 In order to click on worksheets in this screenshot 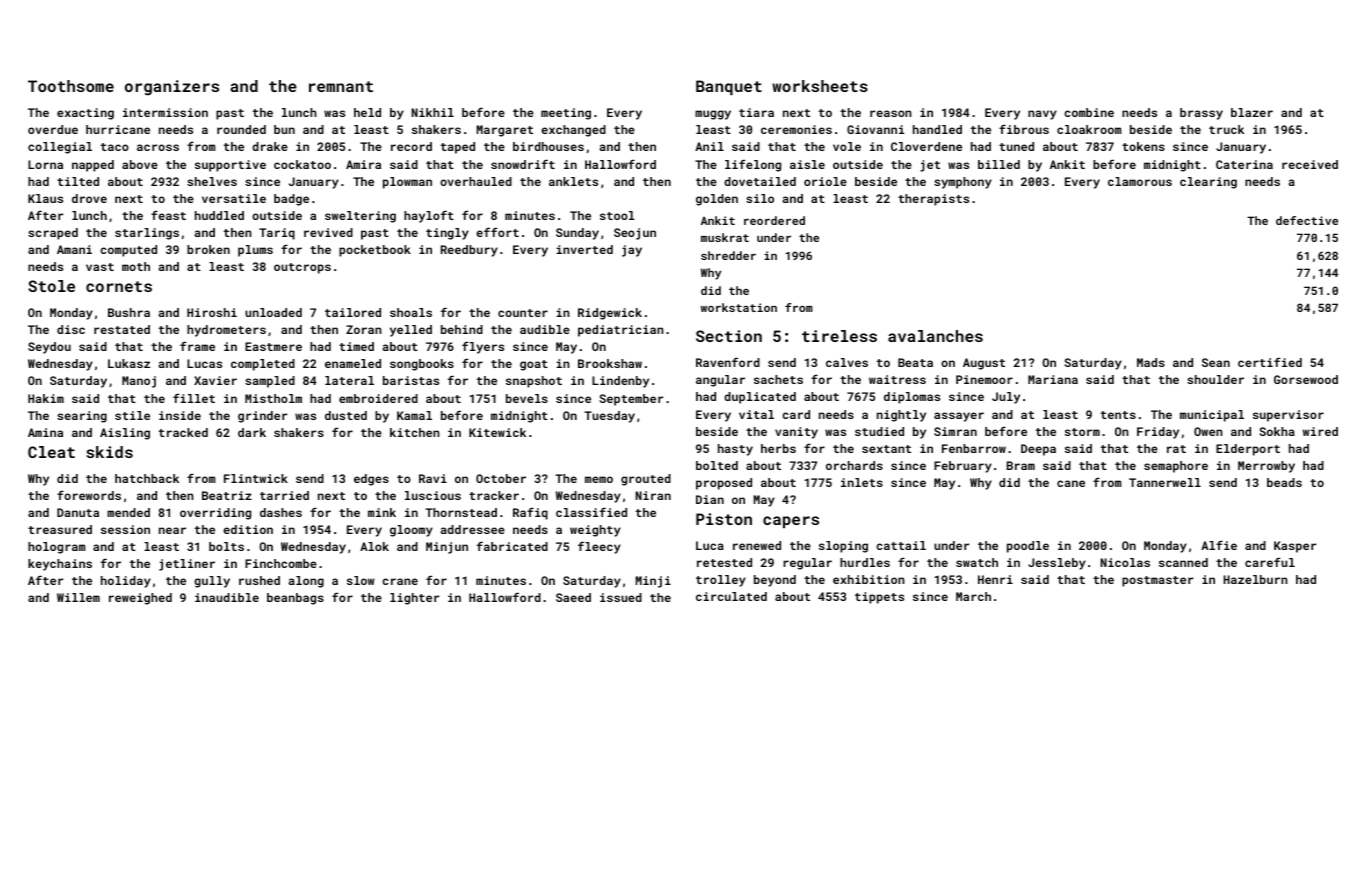, I will do `click(820, 86)`.
